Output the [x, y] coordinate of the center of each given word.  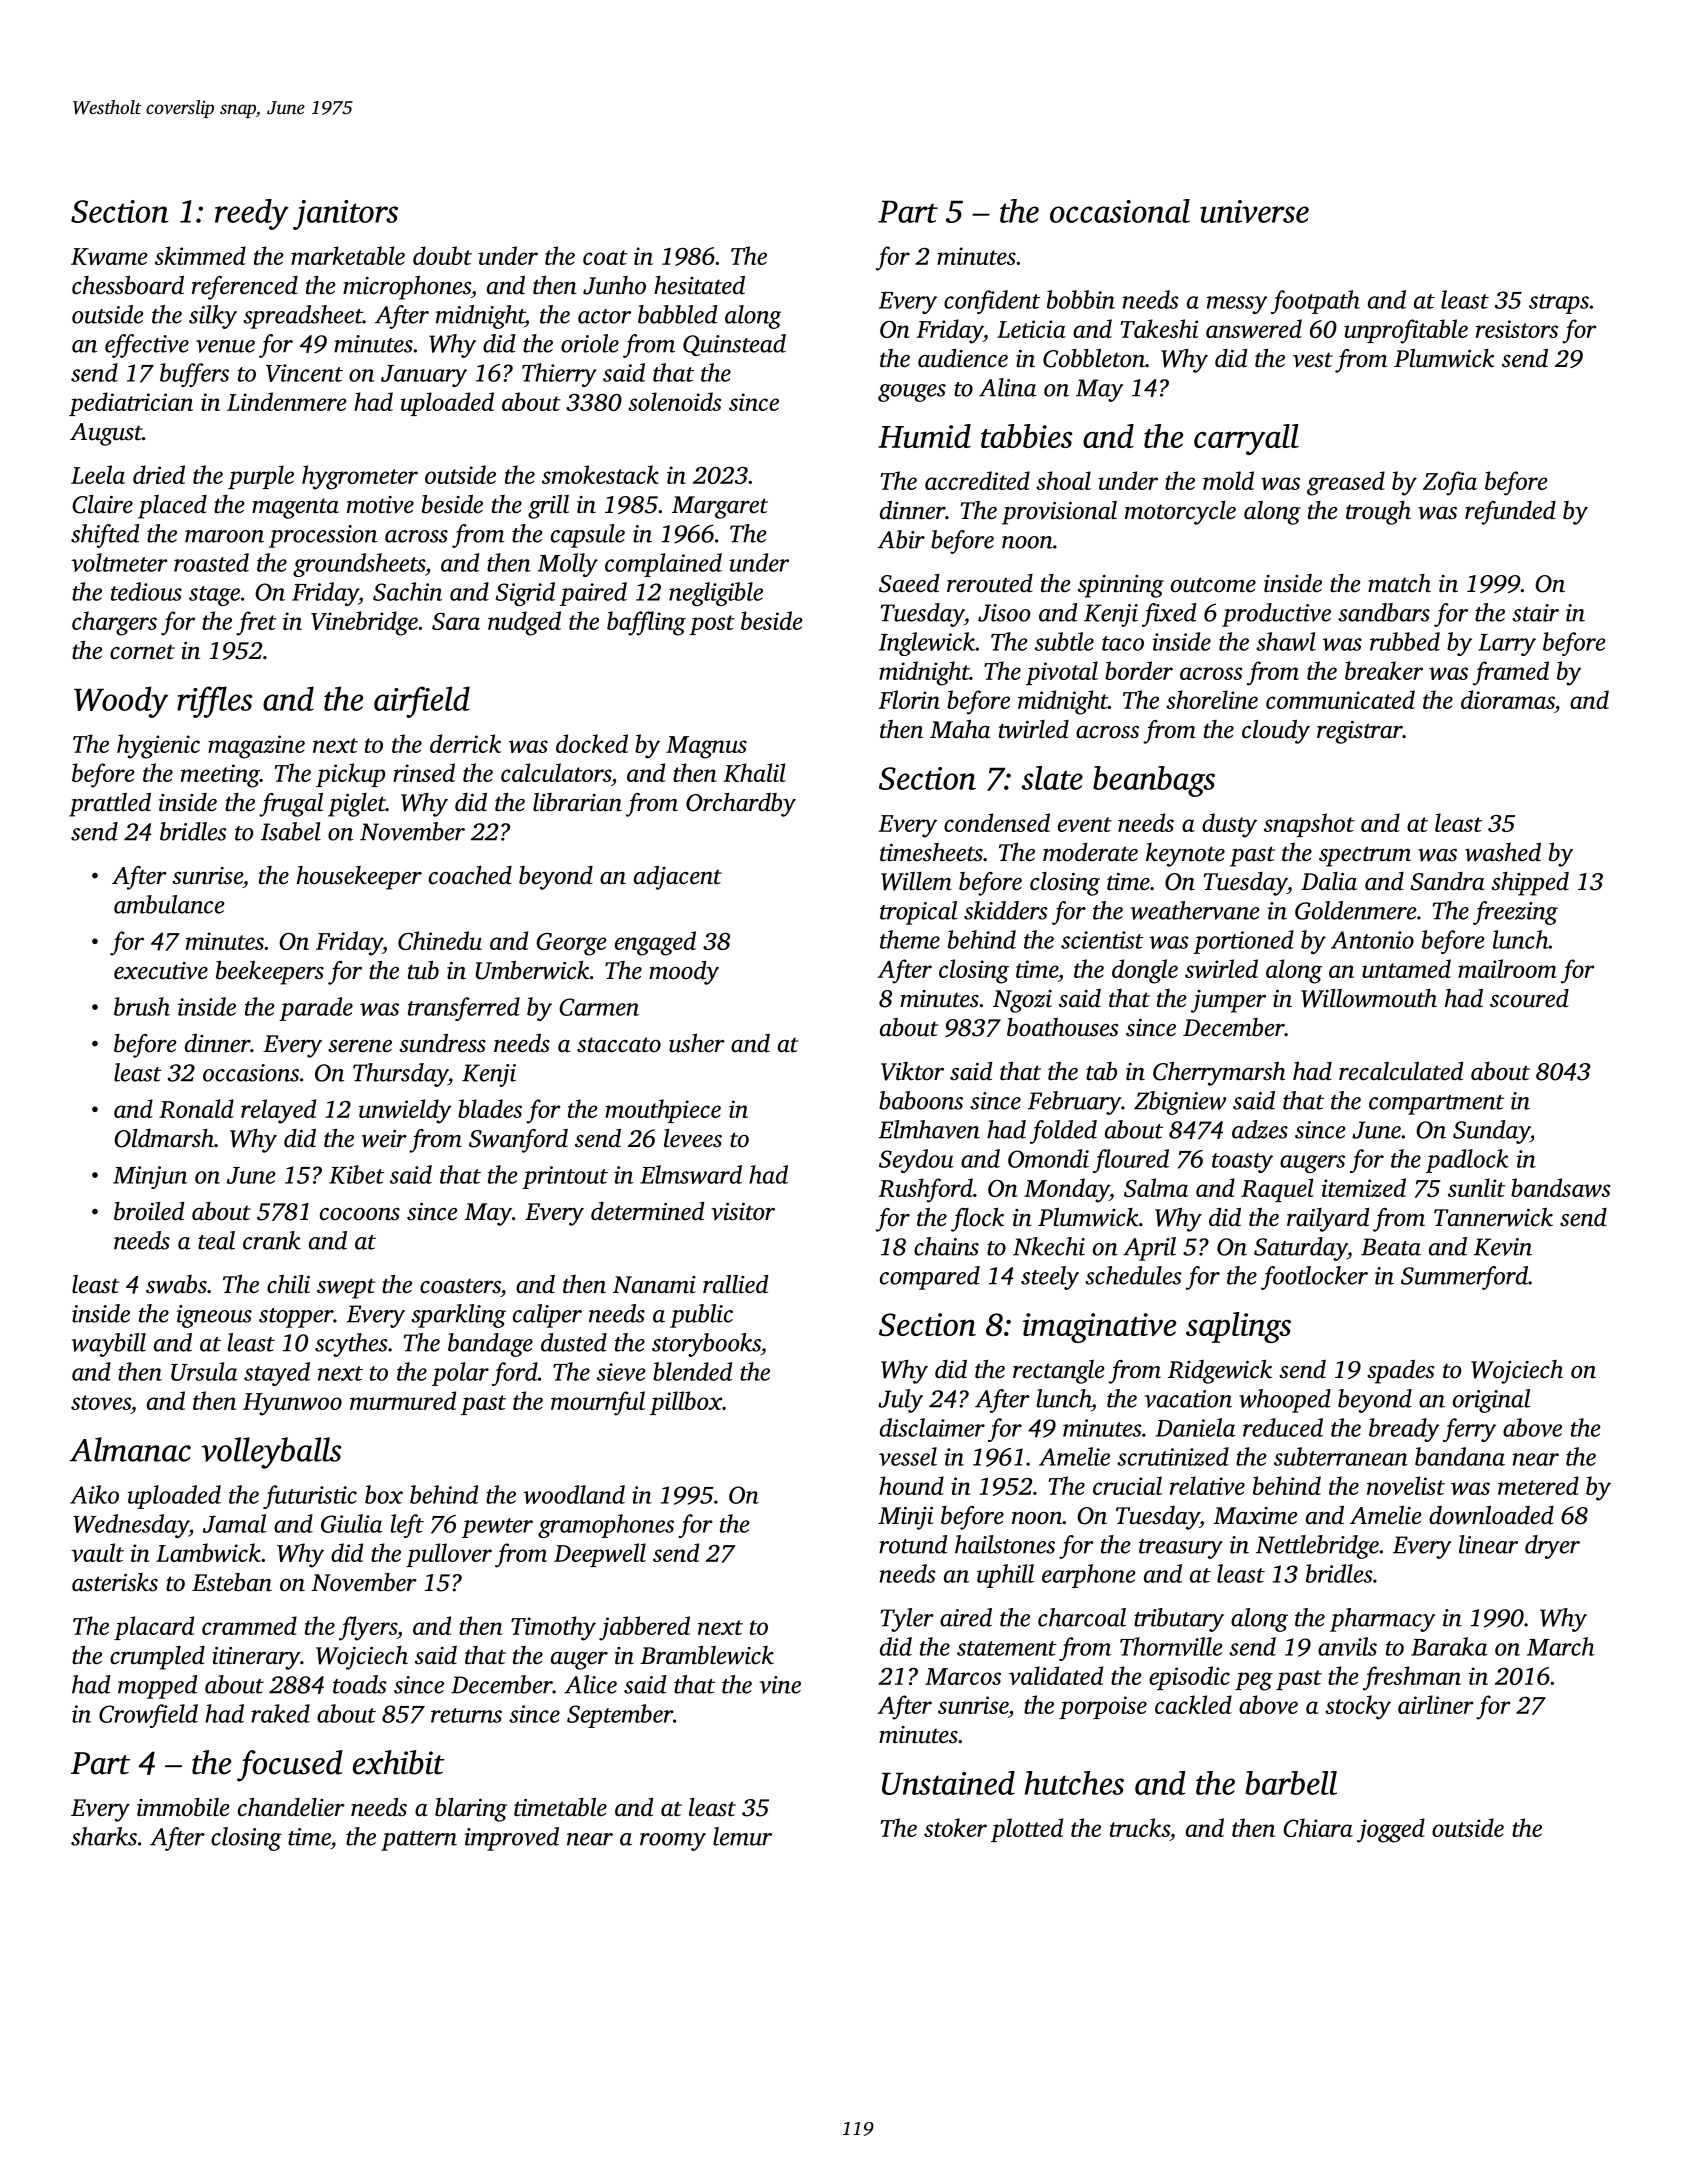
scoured [1529, 998]
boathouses [1063, 1027]
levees [693, 1138]
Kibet [356, 1174]
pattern [419, 1841]
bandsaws [1561, 1187]
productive [1276, 615]
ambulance [169, 904]
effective [147, 346]
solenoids [675, 401]
